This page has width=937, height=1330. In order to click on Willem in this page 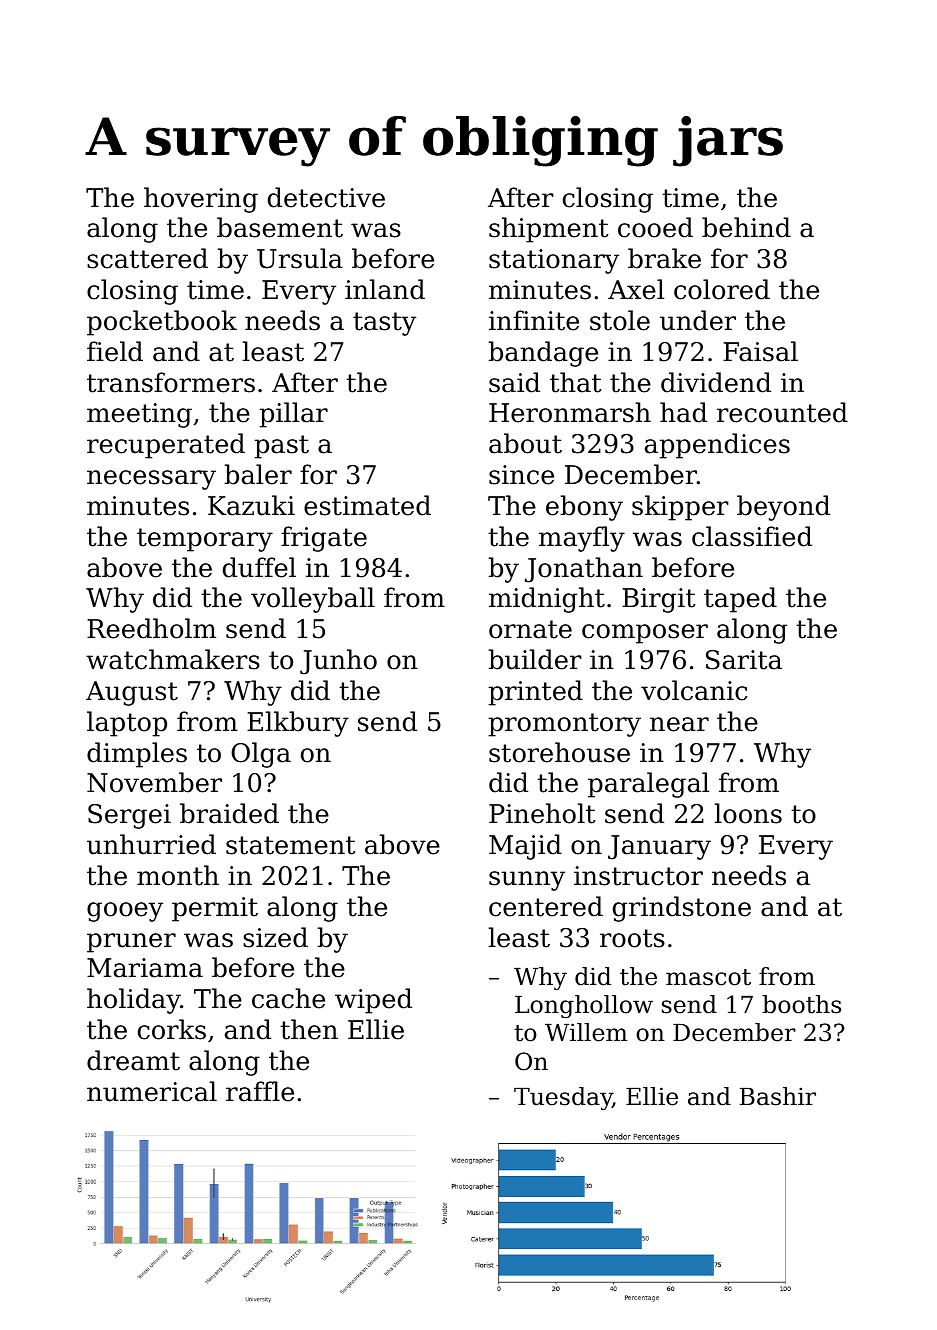, I will do `click(586, 1032)`.
